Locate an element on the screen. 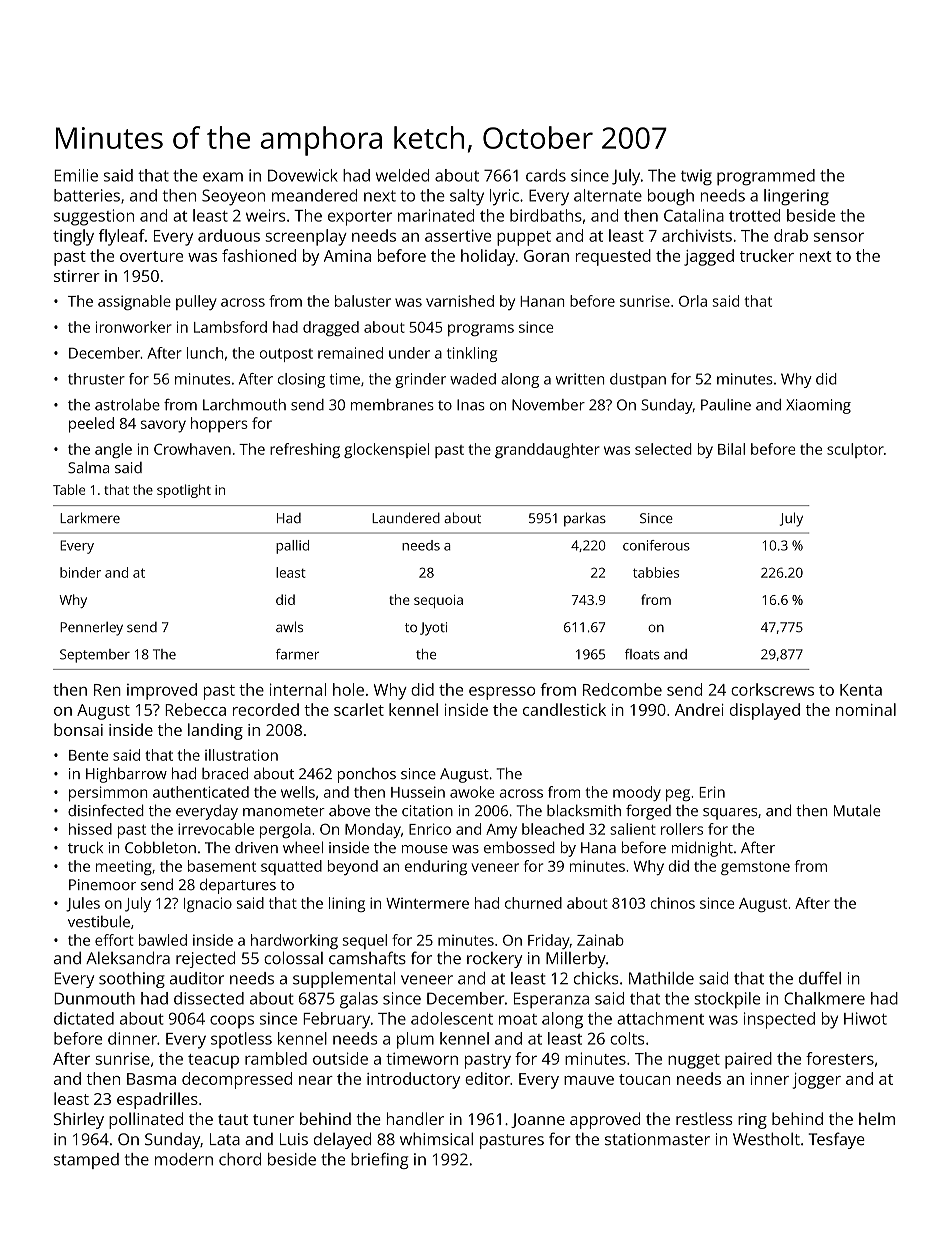 Image resolution: width=952 pixels, height=1233 pixels. ponchos is located at coordinates (367, 775).
